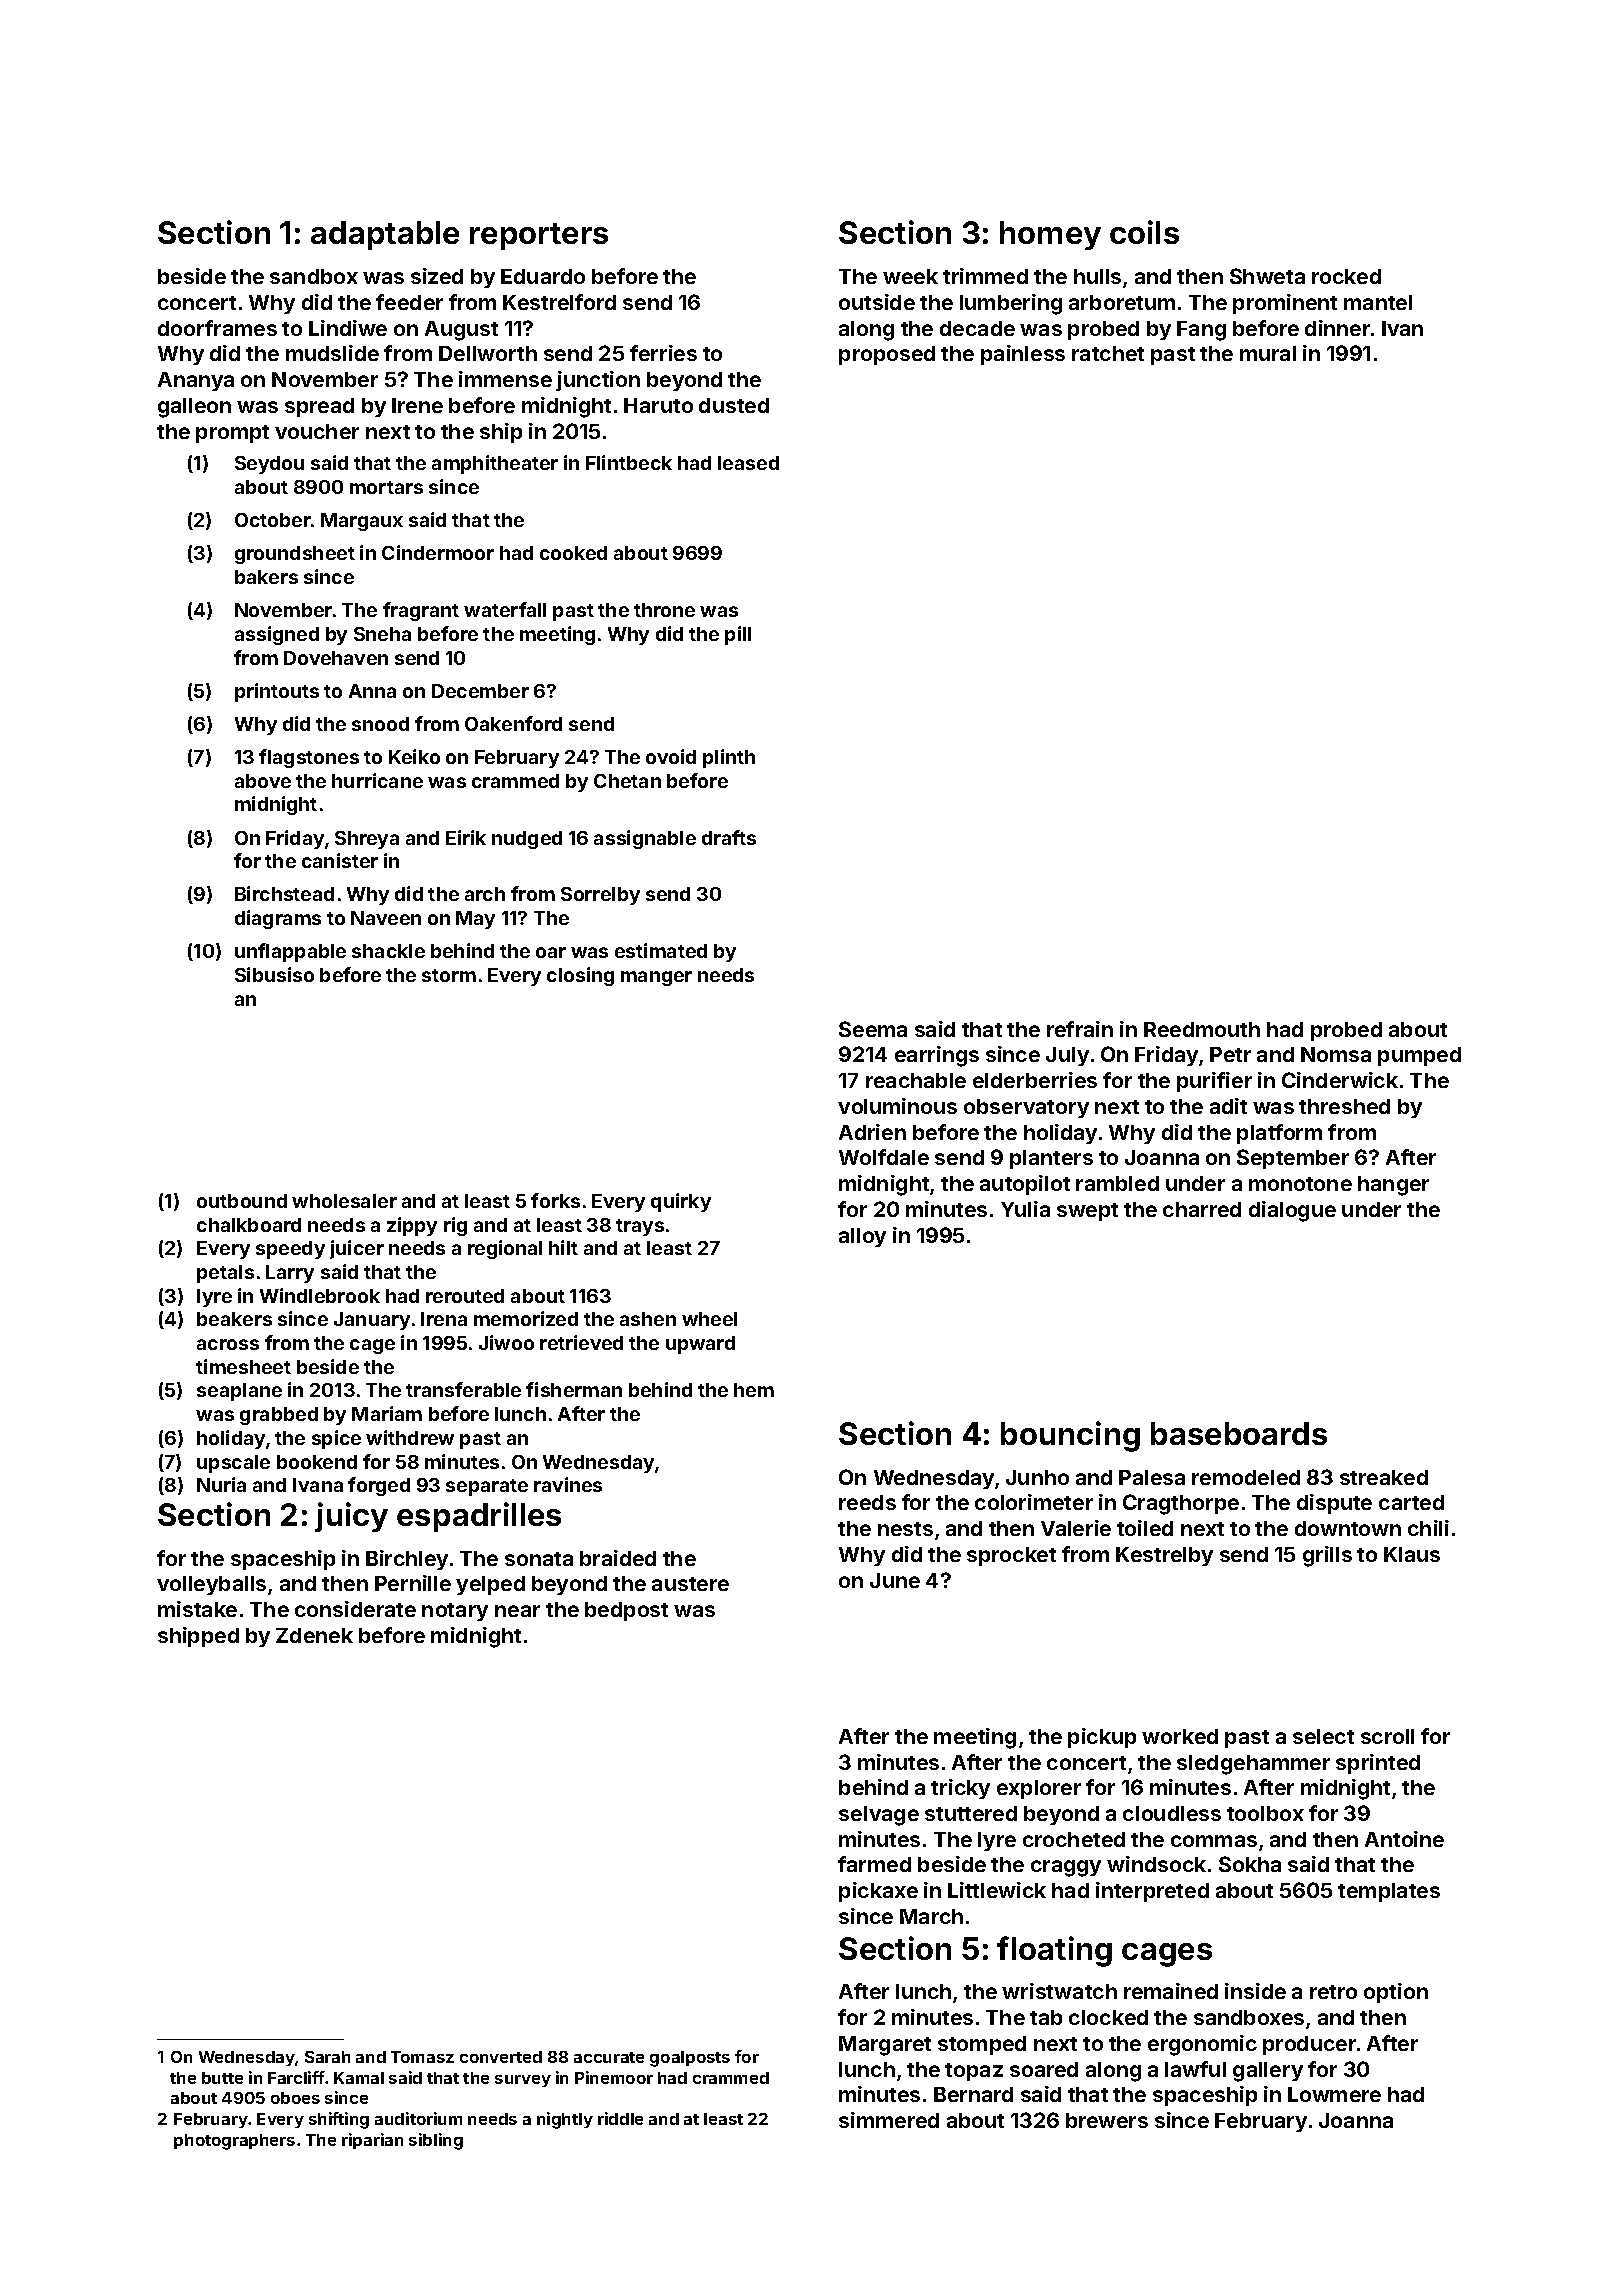  Describe the element at coordinates (1145, 1528) in the document. I see `toiled` at that location.
